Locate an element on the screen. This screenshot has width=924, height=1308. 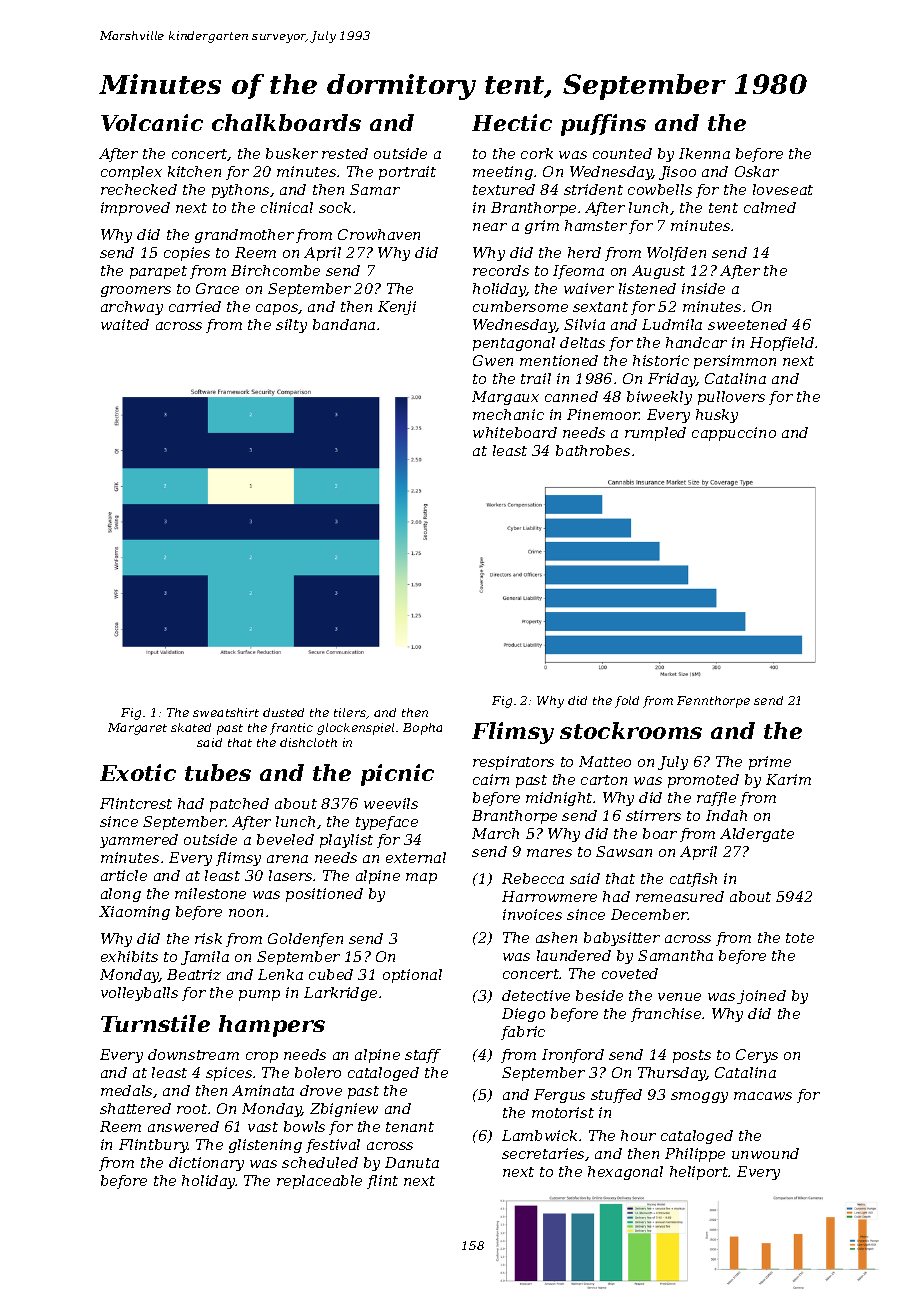
heliport is located at coordinates (699, 1173).
